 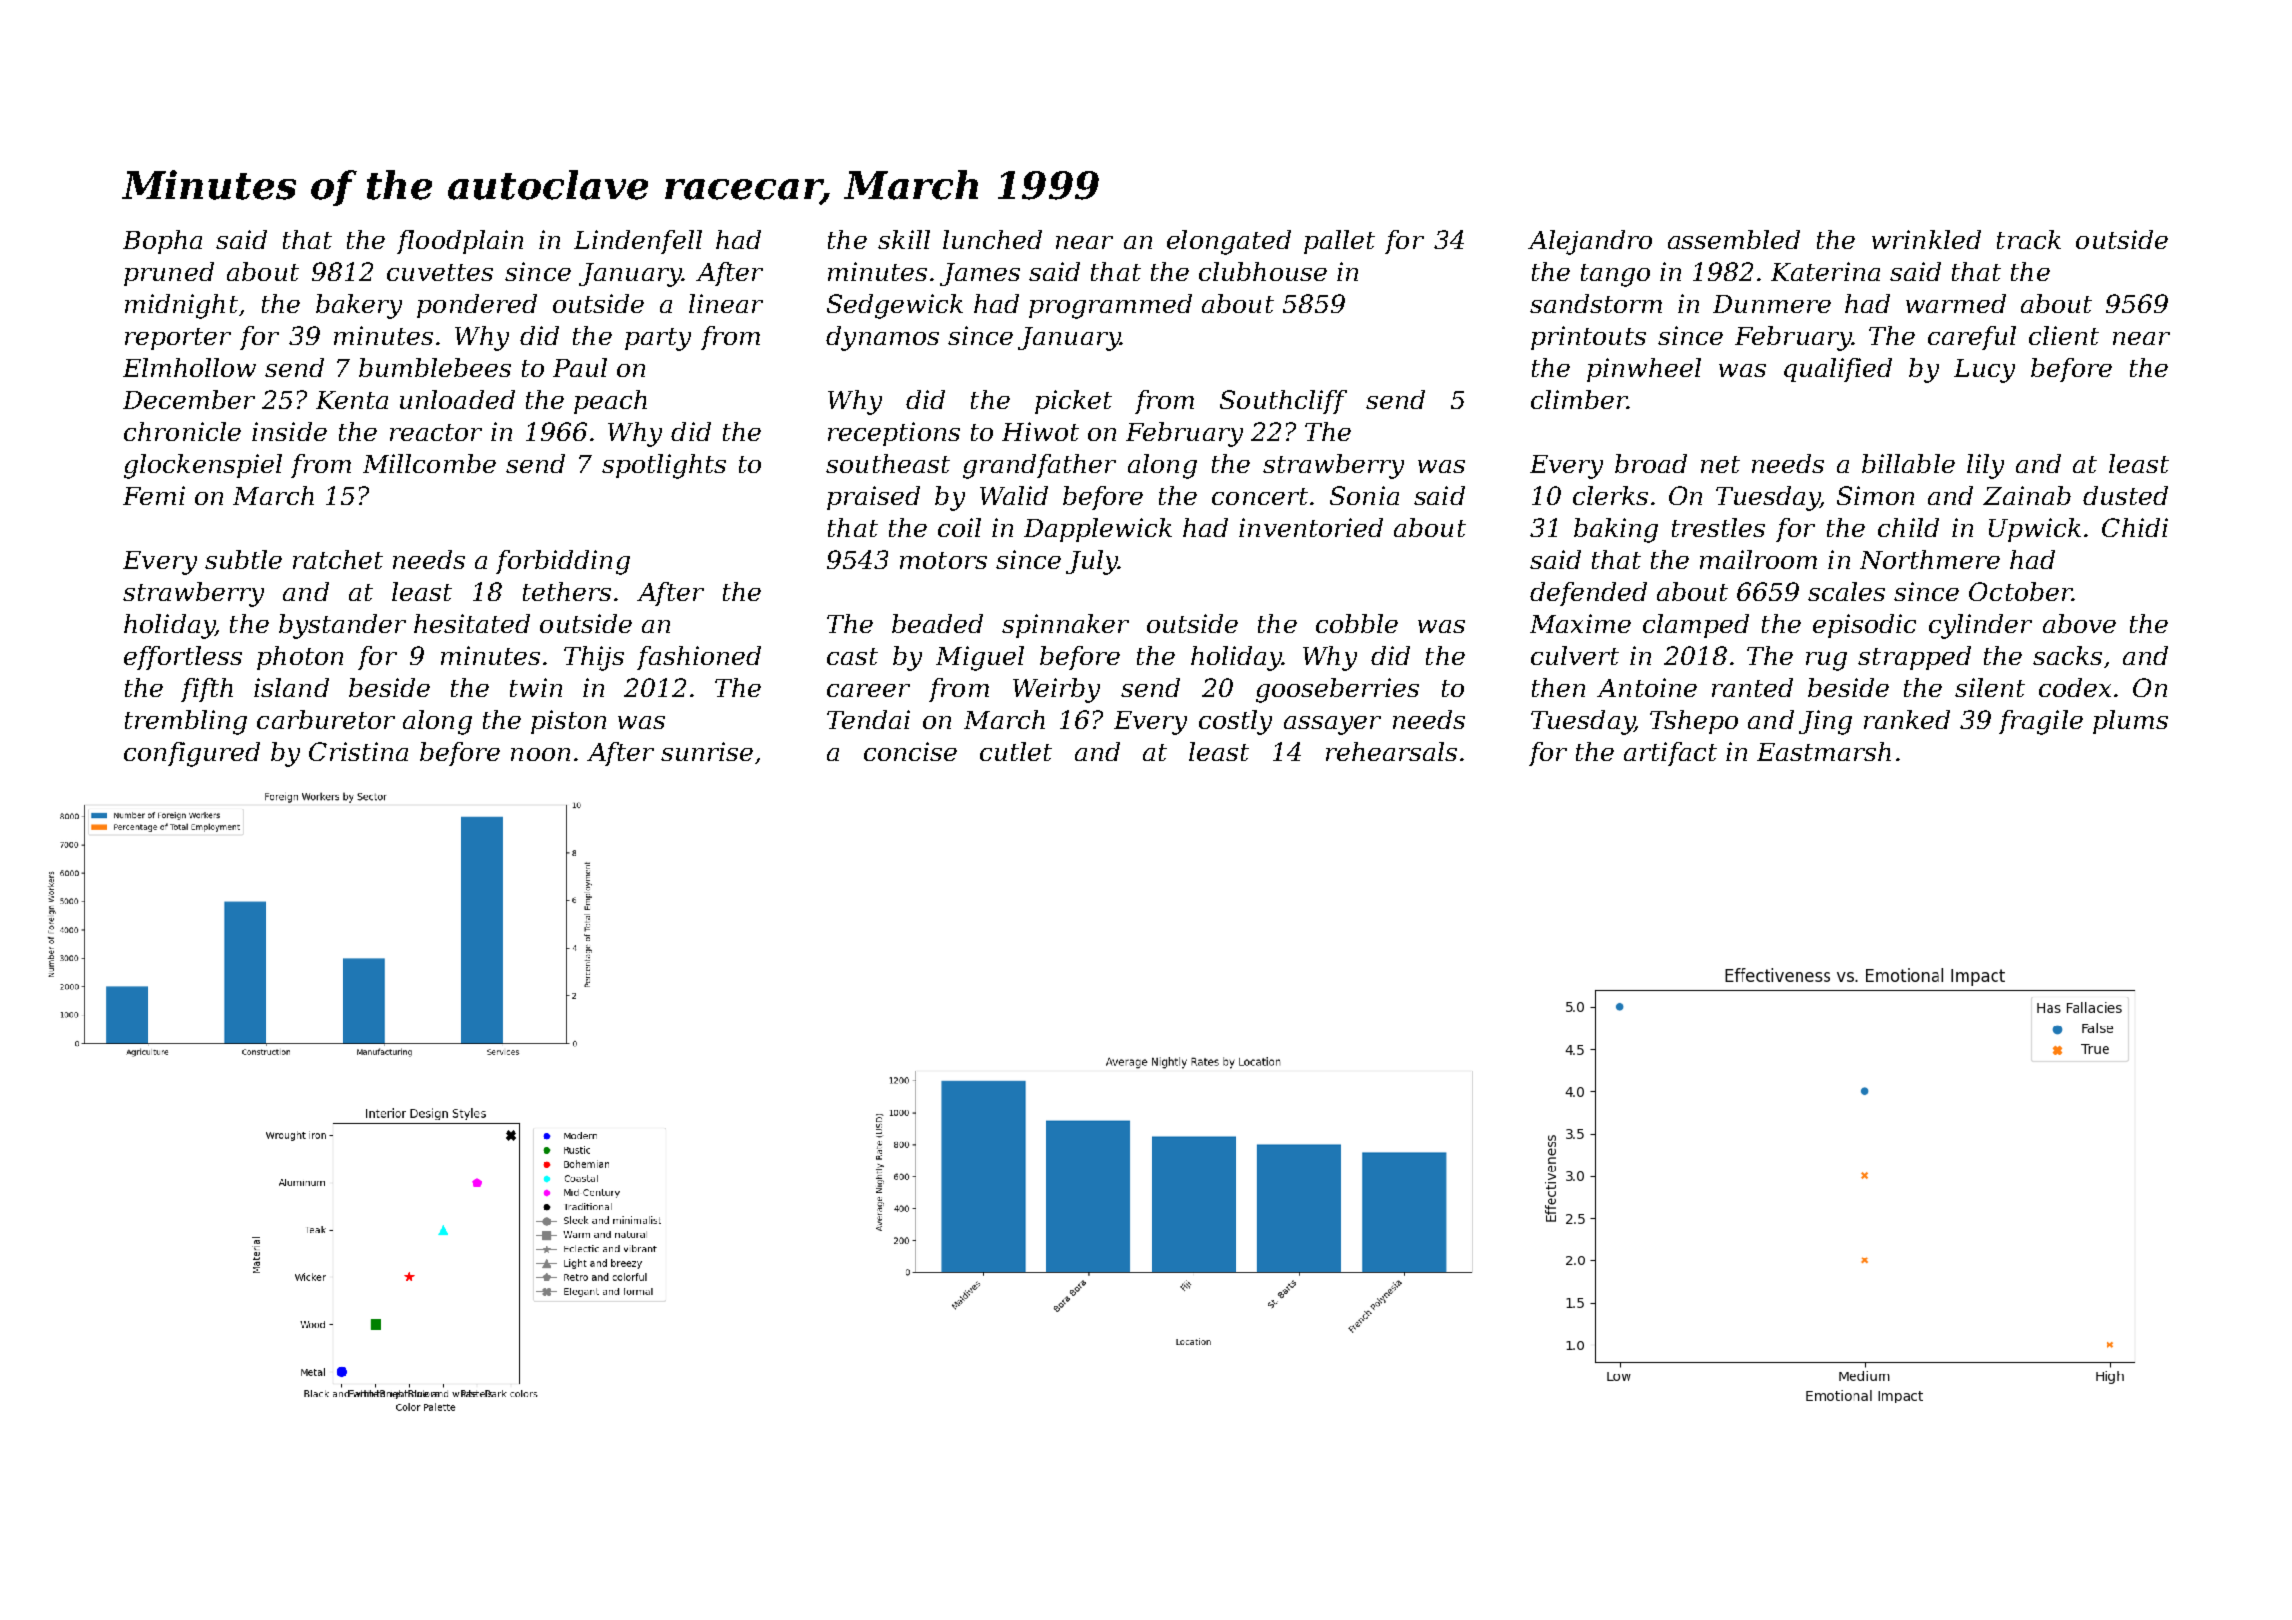 What do you see at coordinates (477, 306) in the image?
I see `pondered` at bounding box center [477, 306].
